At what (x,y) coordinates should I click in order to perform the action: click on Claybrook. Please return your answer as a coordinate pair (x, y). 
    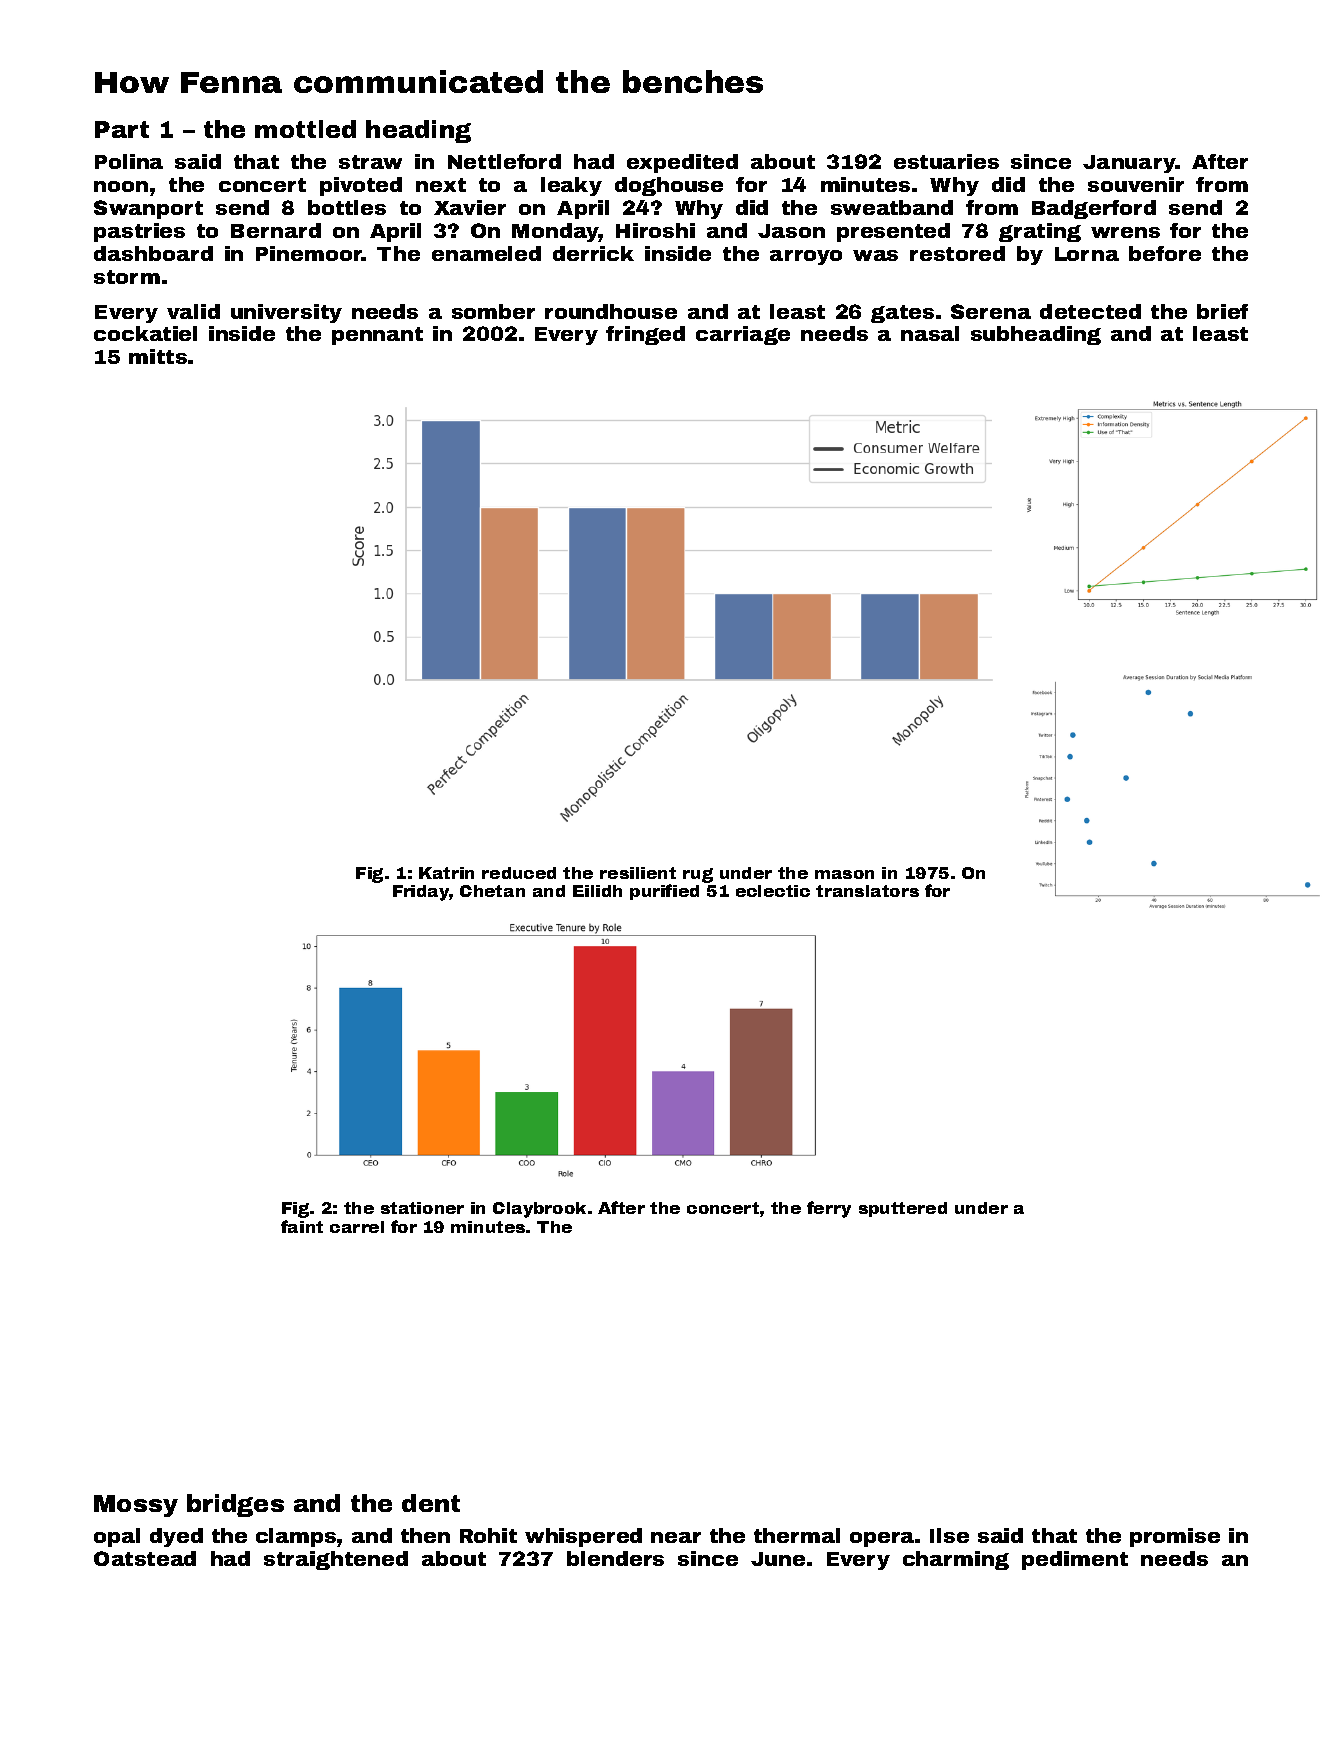
    Looking at the image, I should click on (539, 1210).
